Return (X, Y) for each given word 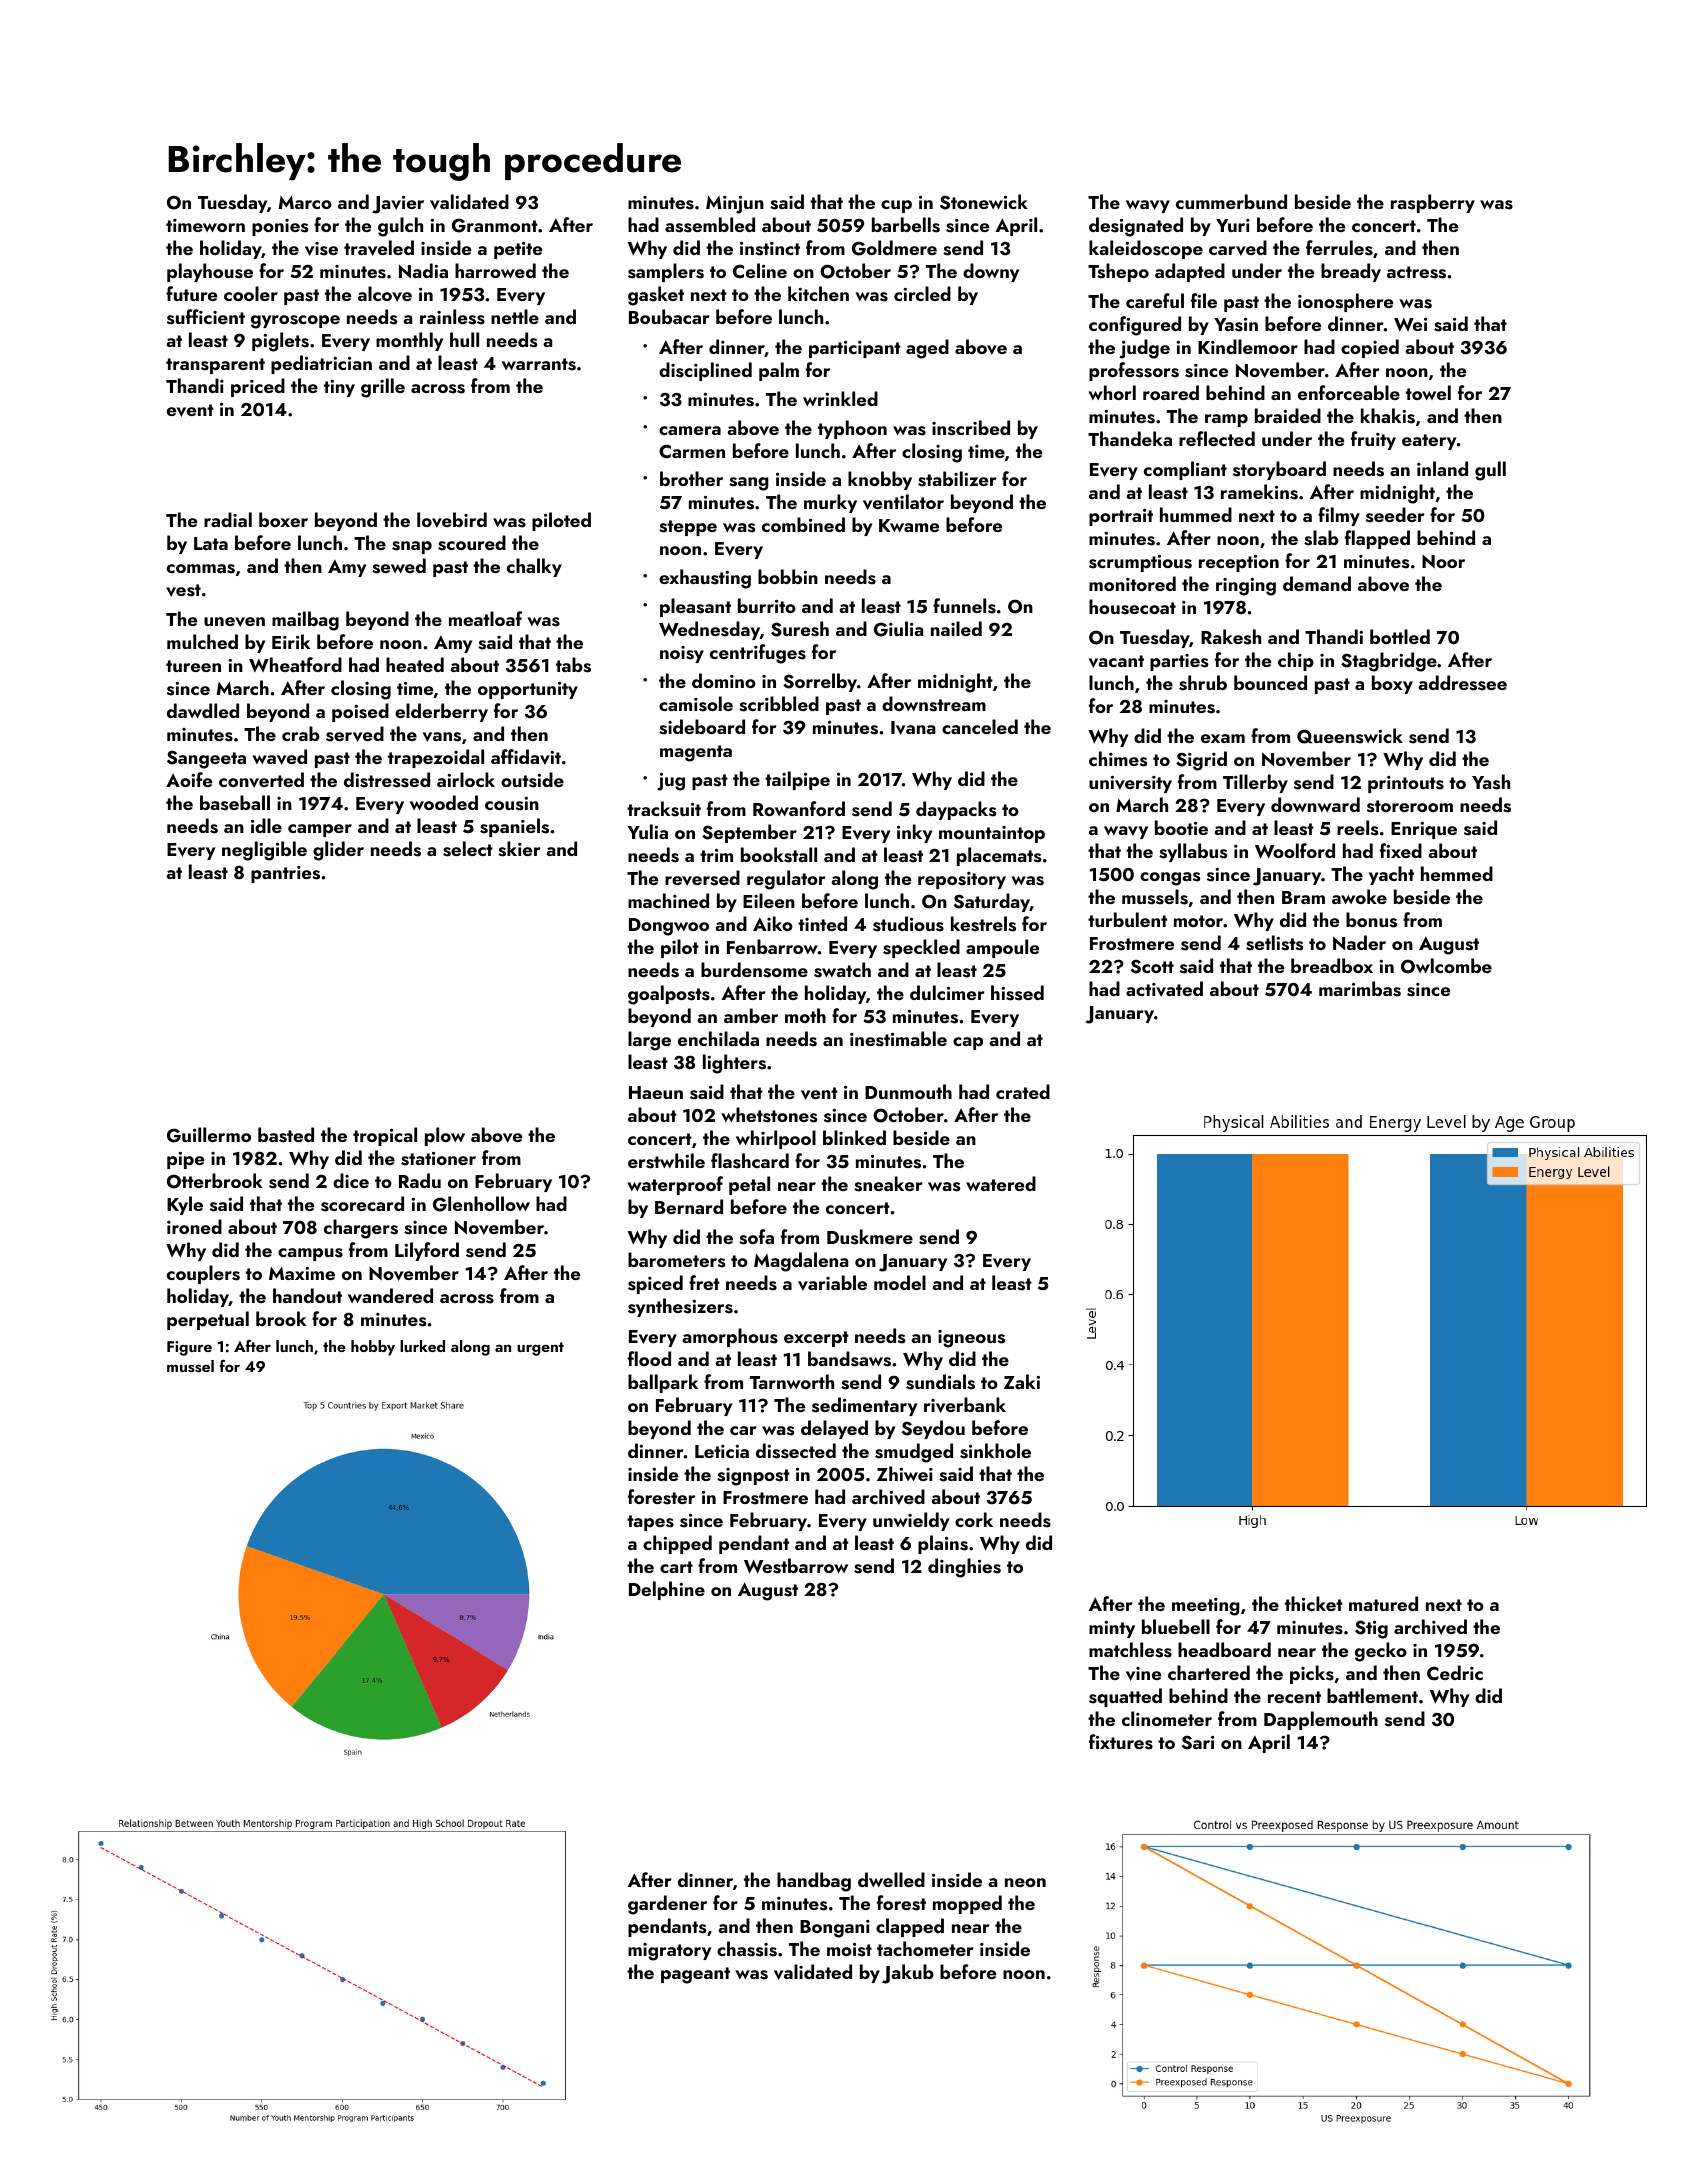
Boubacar (669, 316)
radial (228, 519)
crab (301, 733)
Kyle (185, 1205)
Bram (1303, 897)
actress (1416, 272)
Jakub (908, 1974)
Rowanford (799, 808)
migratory (669, 1952)
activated (1164, 989)
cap (968, 1043)
